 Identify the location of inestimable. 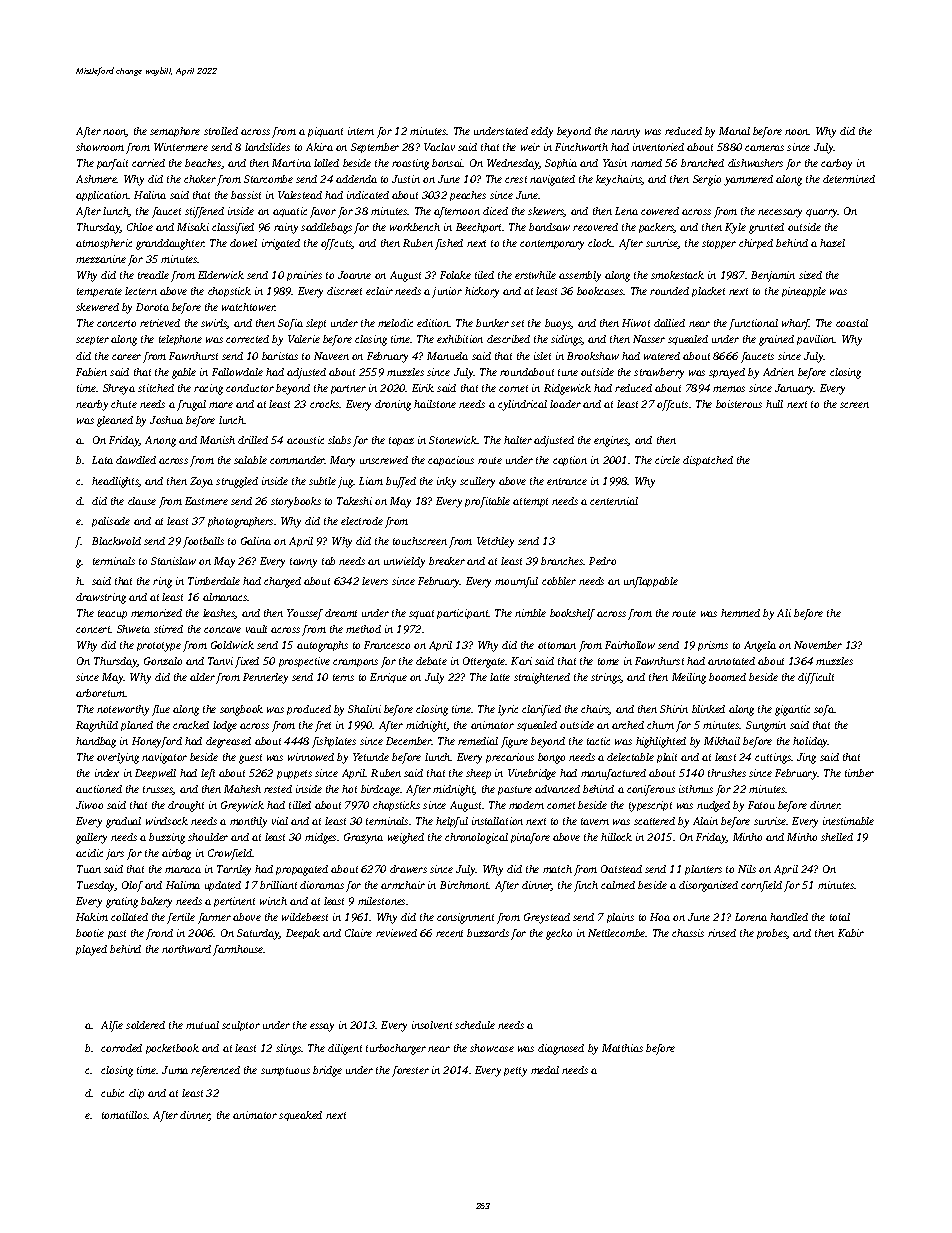
(848, 821).
